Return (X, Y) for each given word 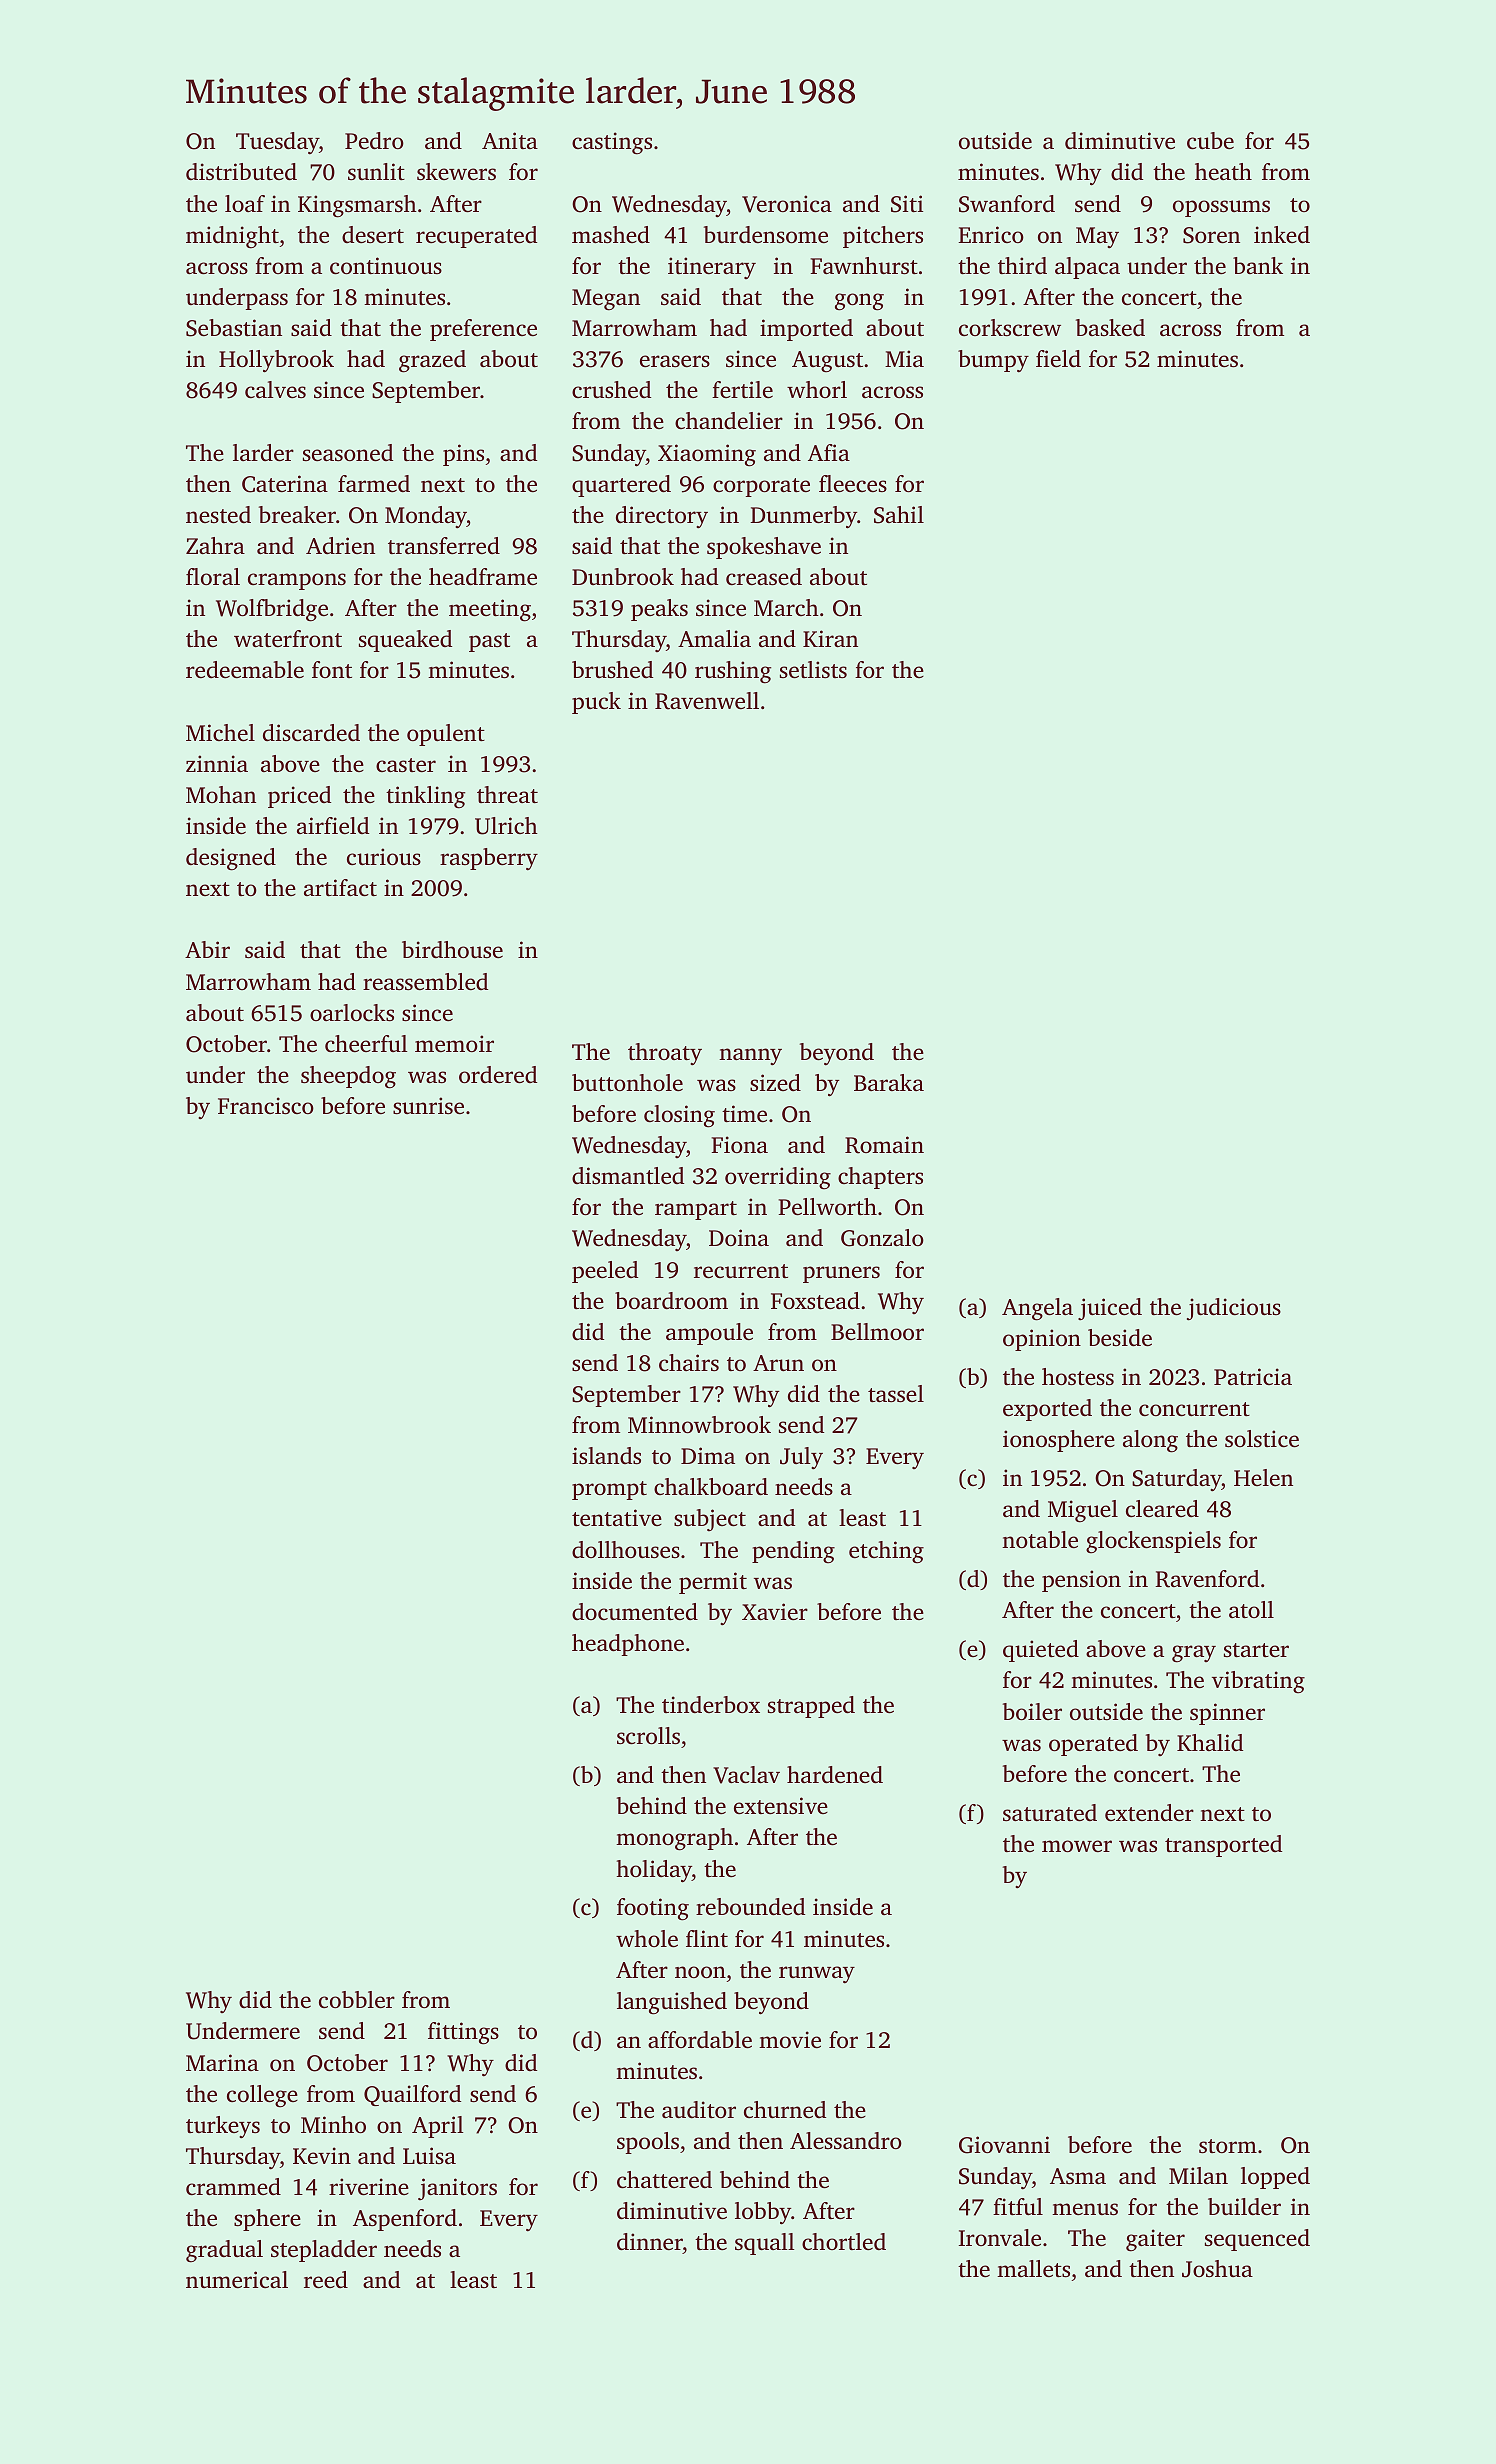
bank (1258, 265)
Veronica (787, 204)
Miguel (1083, 1511)
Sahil (899, 515)
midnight (232, 237)
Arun (778, 1363)
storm (1228, 2146)
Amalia (714, 639)
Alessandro (846, 2141)
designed (231, 859)
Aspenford (405, 2220)
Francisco (266, 1106)
